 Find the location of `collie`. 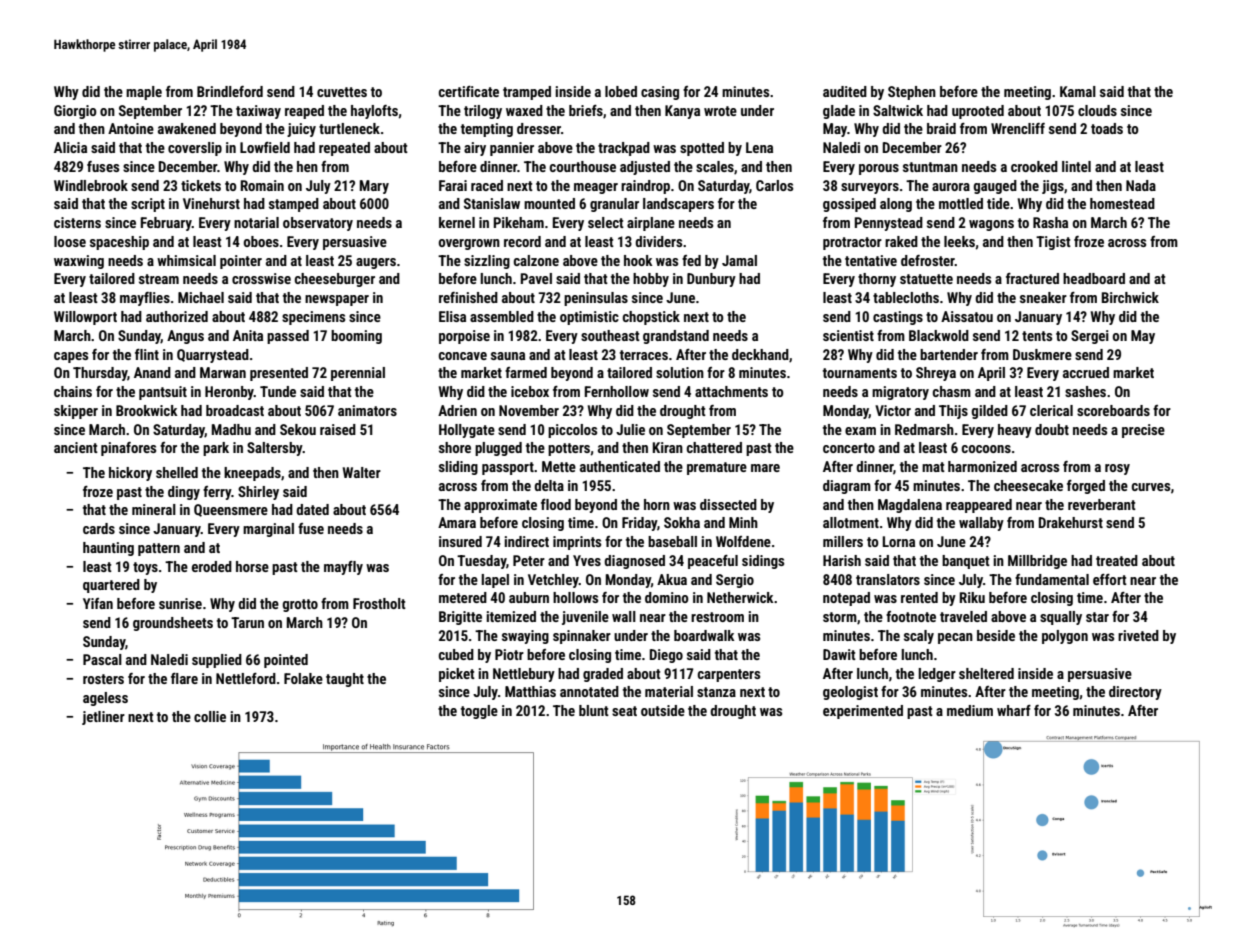

collie is located at coordinates (210, 716).
